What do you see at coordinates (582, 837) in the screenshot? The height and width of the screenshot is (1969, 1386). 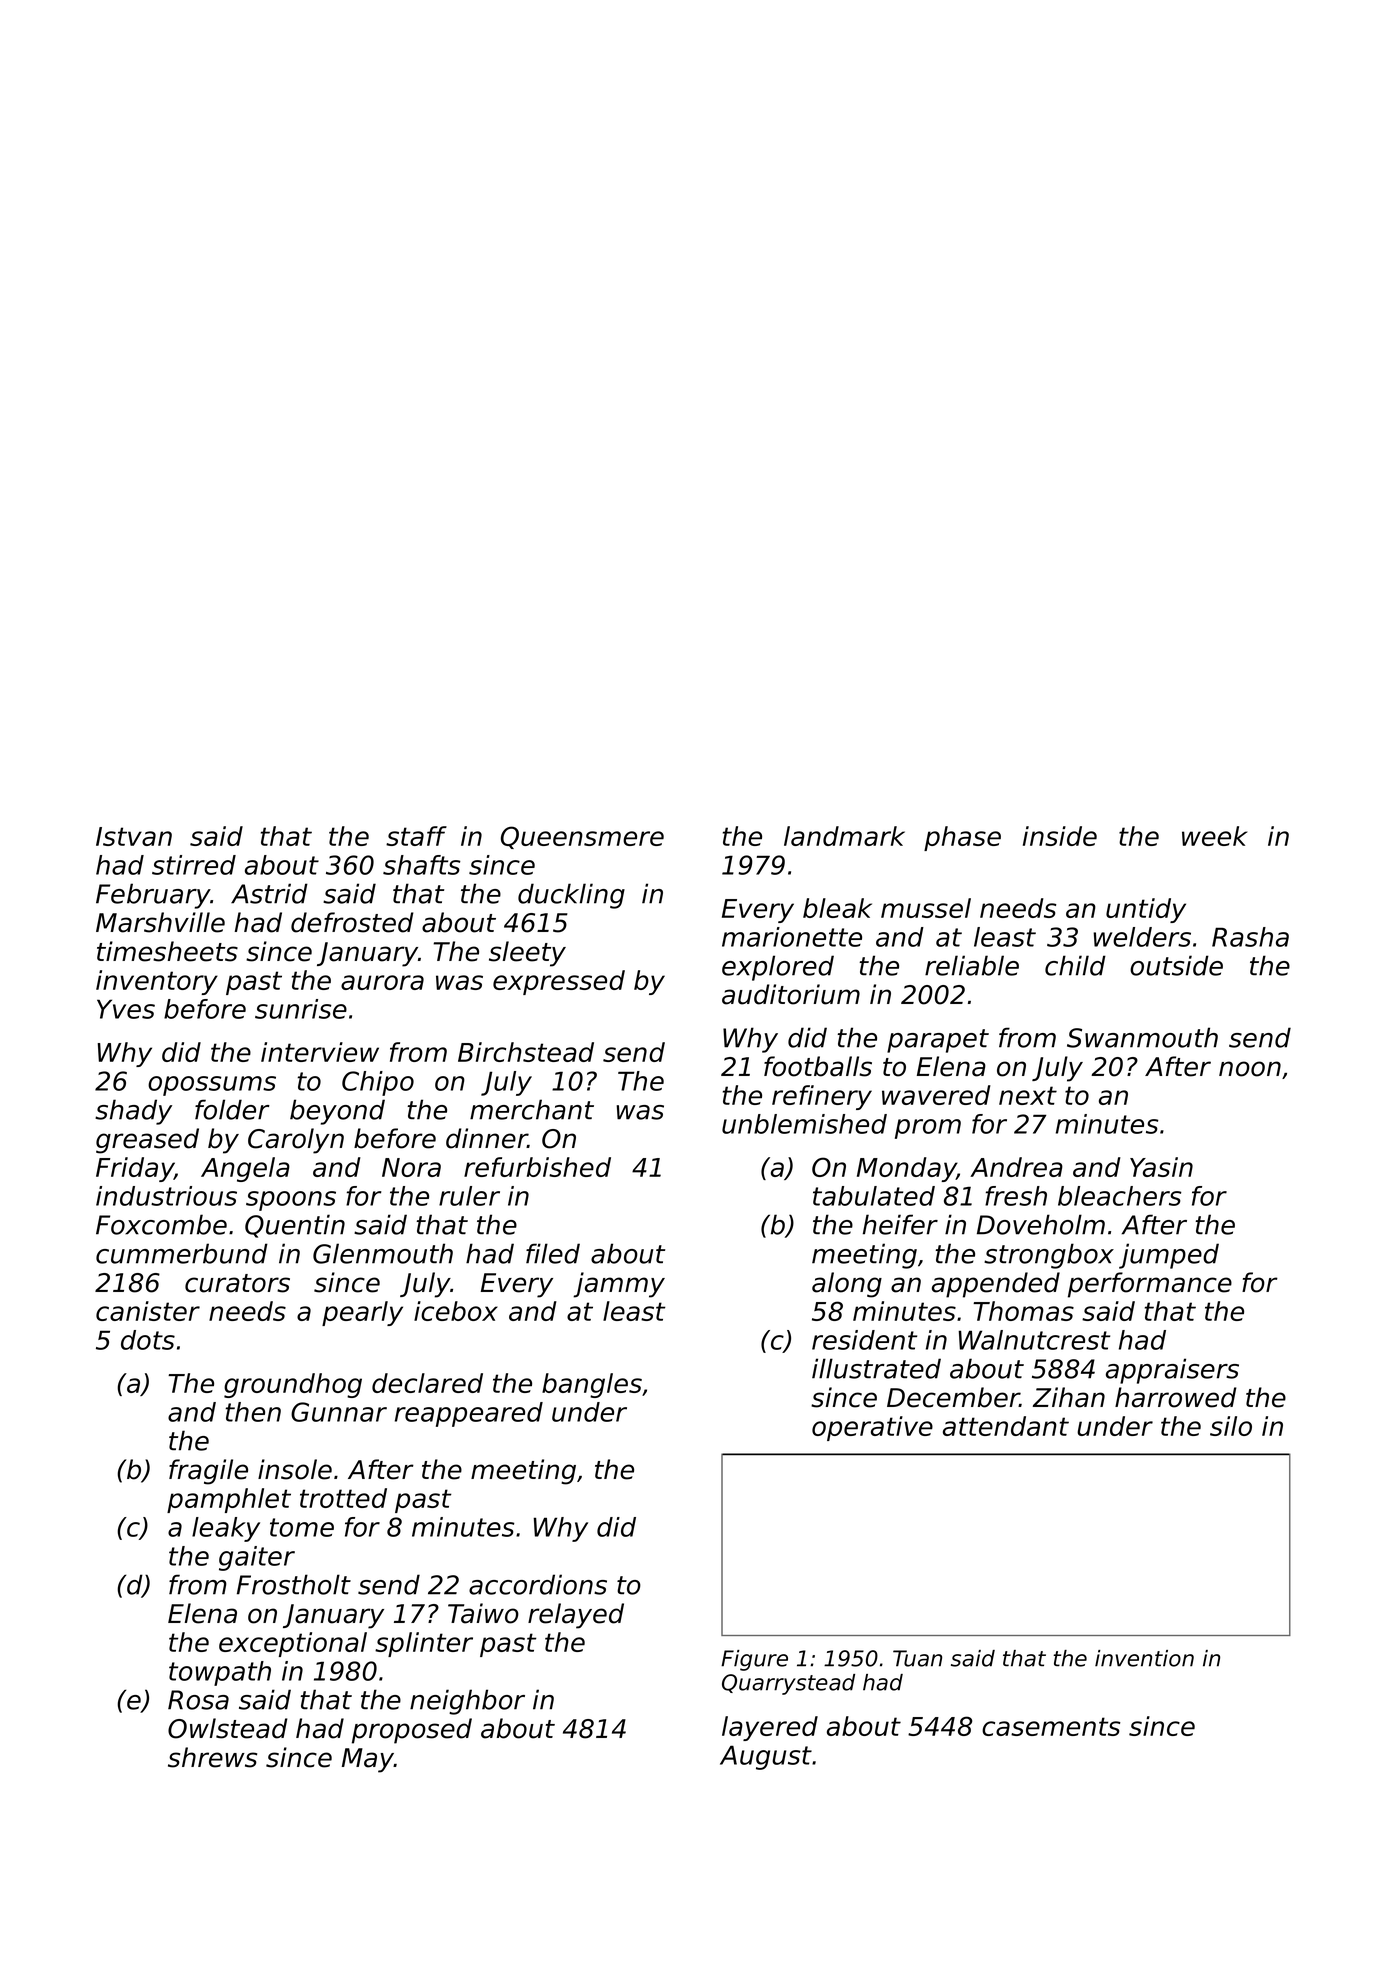 I see `Queensmere` at bounding box center [582, 837].
